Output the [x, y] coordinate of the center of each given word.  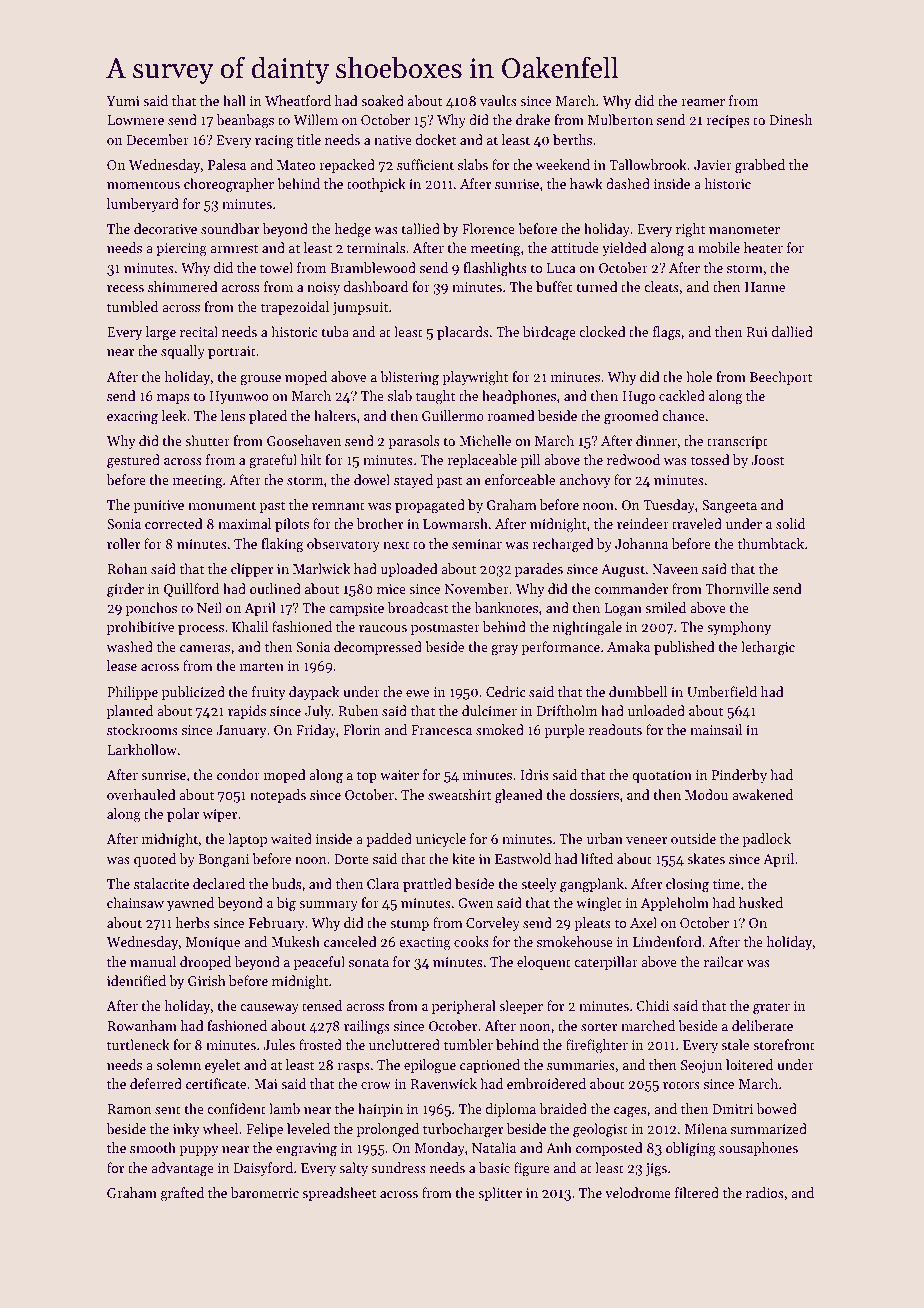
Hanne [765, 287]
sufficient [425, 164]
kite [463, 858]
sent [168, 1109]
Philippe [132, 693]
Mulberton [620, 119]
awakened [762, 794]
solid [790, 523]
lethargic [768, 648]
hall [234, 100]
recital [199, 331]
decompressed [378, 648]
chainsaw [135, 902]
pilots [292, 525]
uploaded [409, 570]
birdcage [549, 333]
